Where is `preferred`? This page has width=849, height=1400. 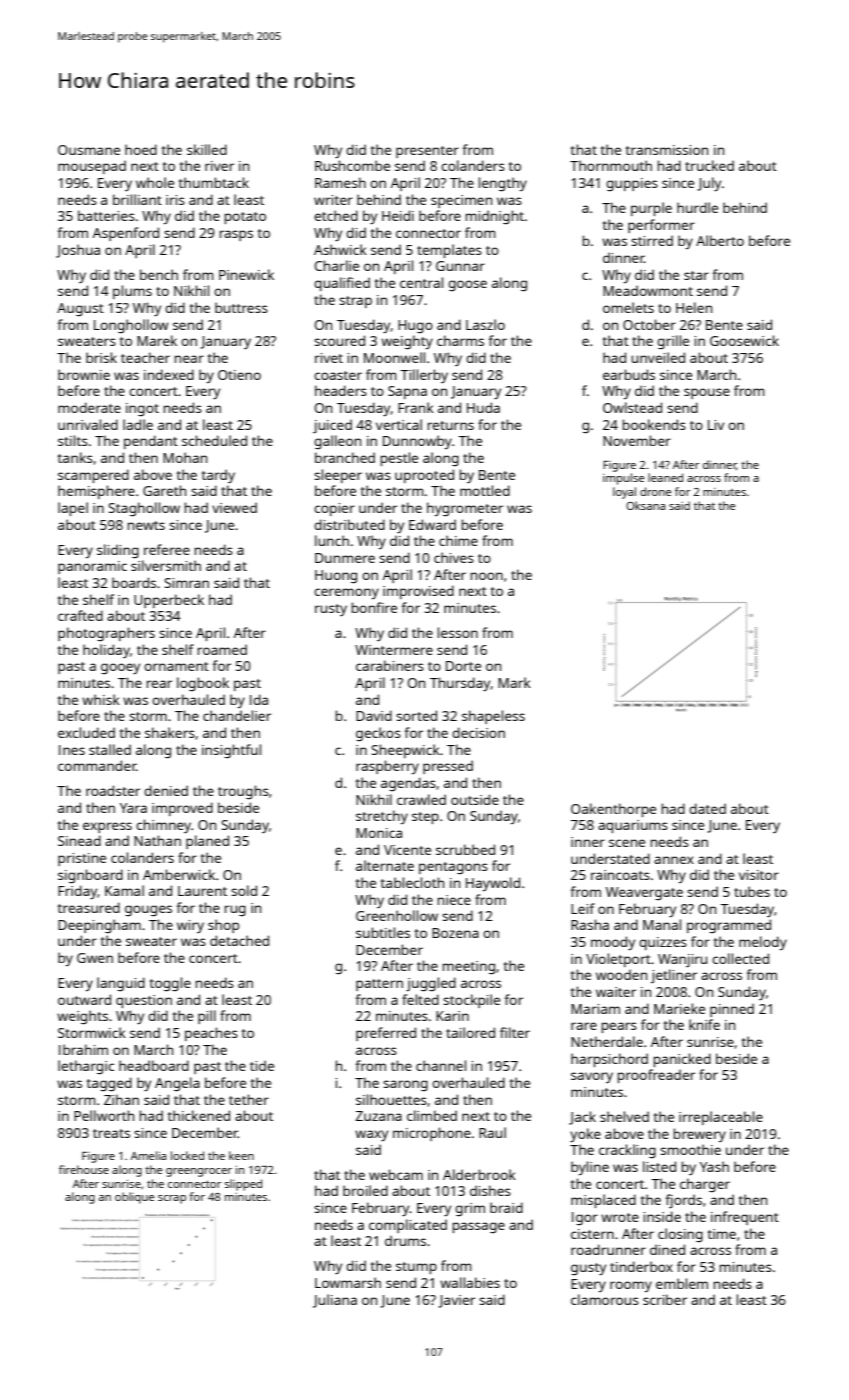 preferred is located at coordinates (386, 1034).
